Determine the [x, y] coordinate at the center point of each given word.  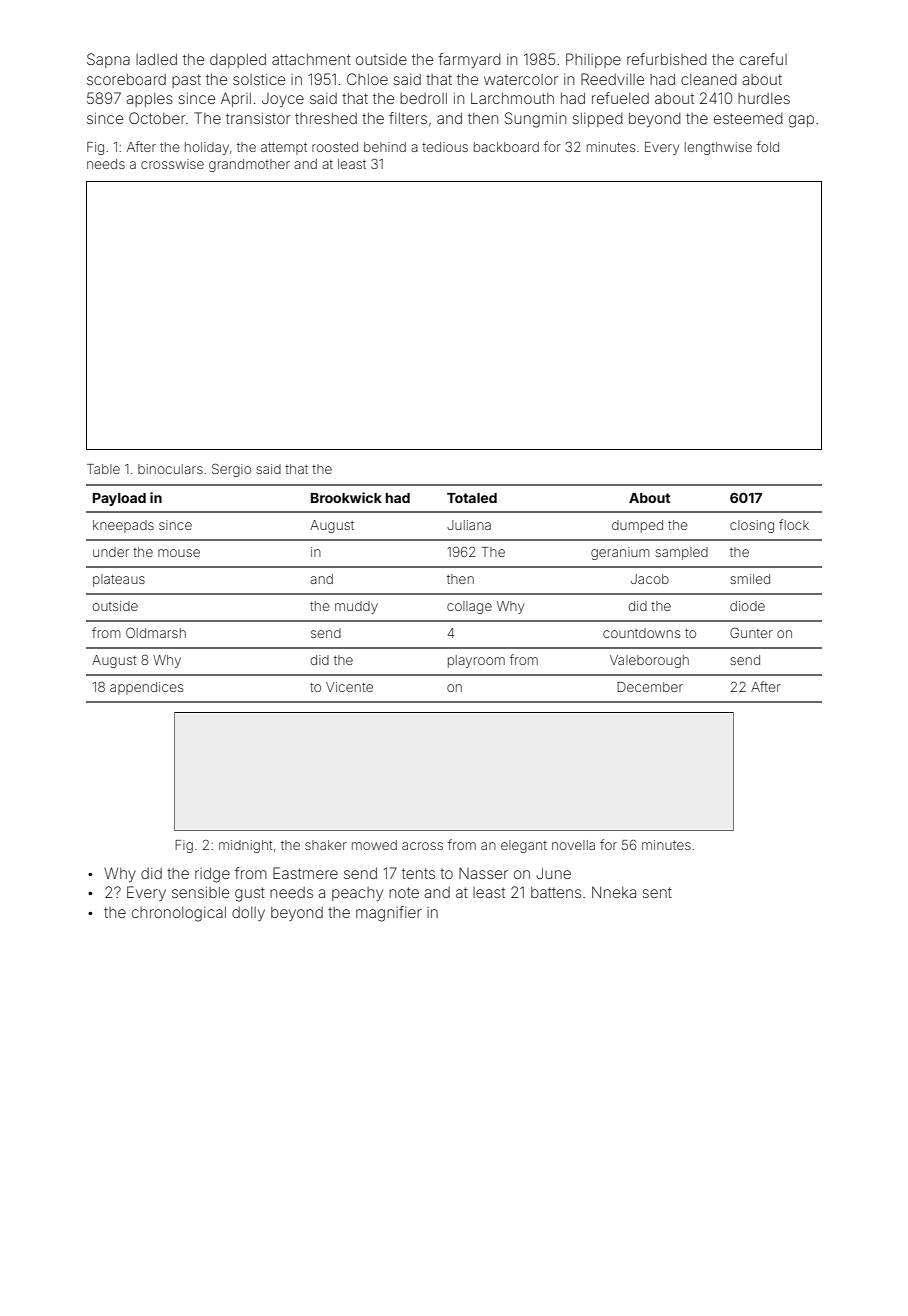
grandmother [249, 165]
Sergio [231, 470]
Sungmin [535, 120]
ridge [212, 875]
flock [794, 524]
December [650, 687]
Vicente [349, 687]
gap [801, 121]
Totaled [472, 498]
